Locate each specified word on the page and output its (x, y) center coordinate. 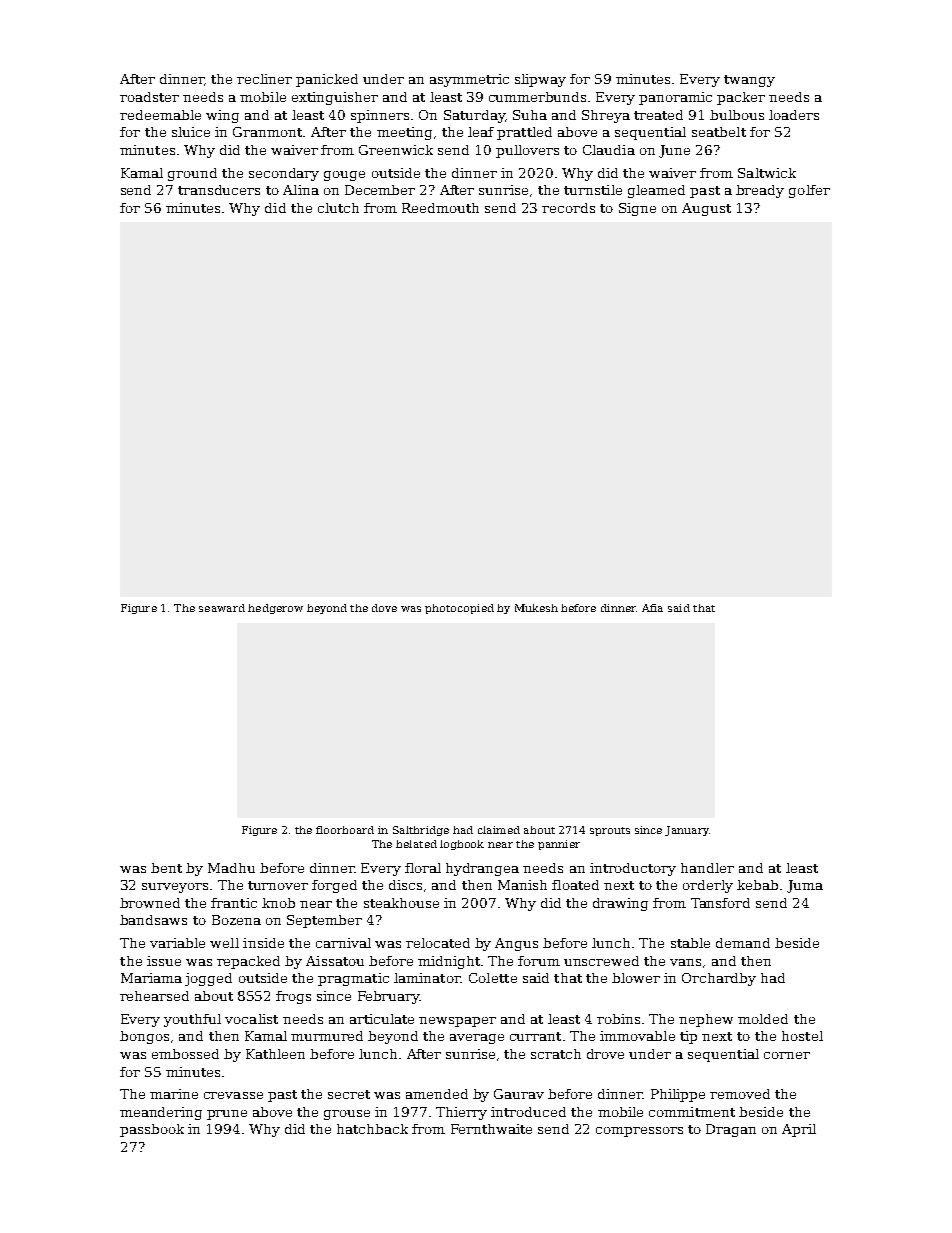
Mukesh (536, 608)
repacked (248, 962)
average (477, 1039)
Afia (652, 608)
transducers (219, 190)
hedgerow (275, 609)
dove (384, 608)
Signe (637, 209)
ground (192, 174)
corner (787, 1055)
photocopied (459, 609)
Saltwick (767, 173)
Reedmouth (440, 208)
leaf (481, 132)
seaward (222, 608)
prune (227, 1115)
